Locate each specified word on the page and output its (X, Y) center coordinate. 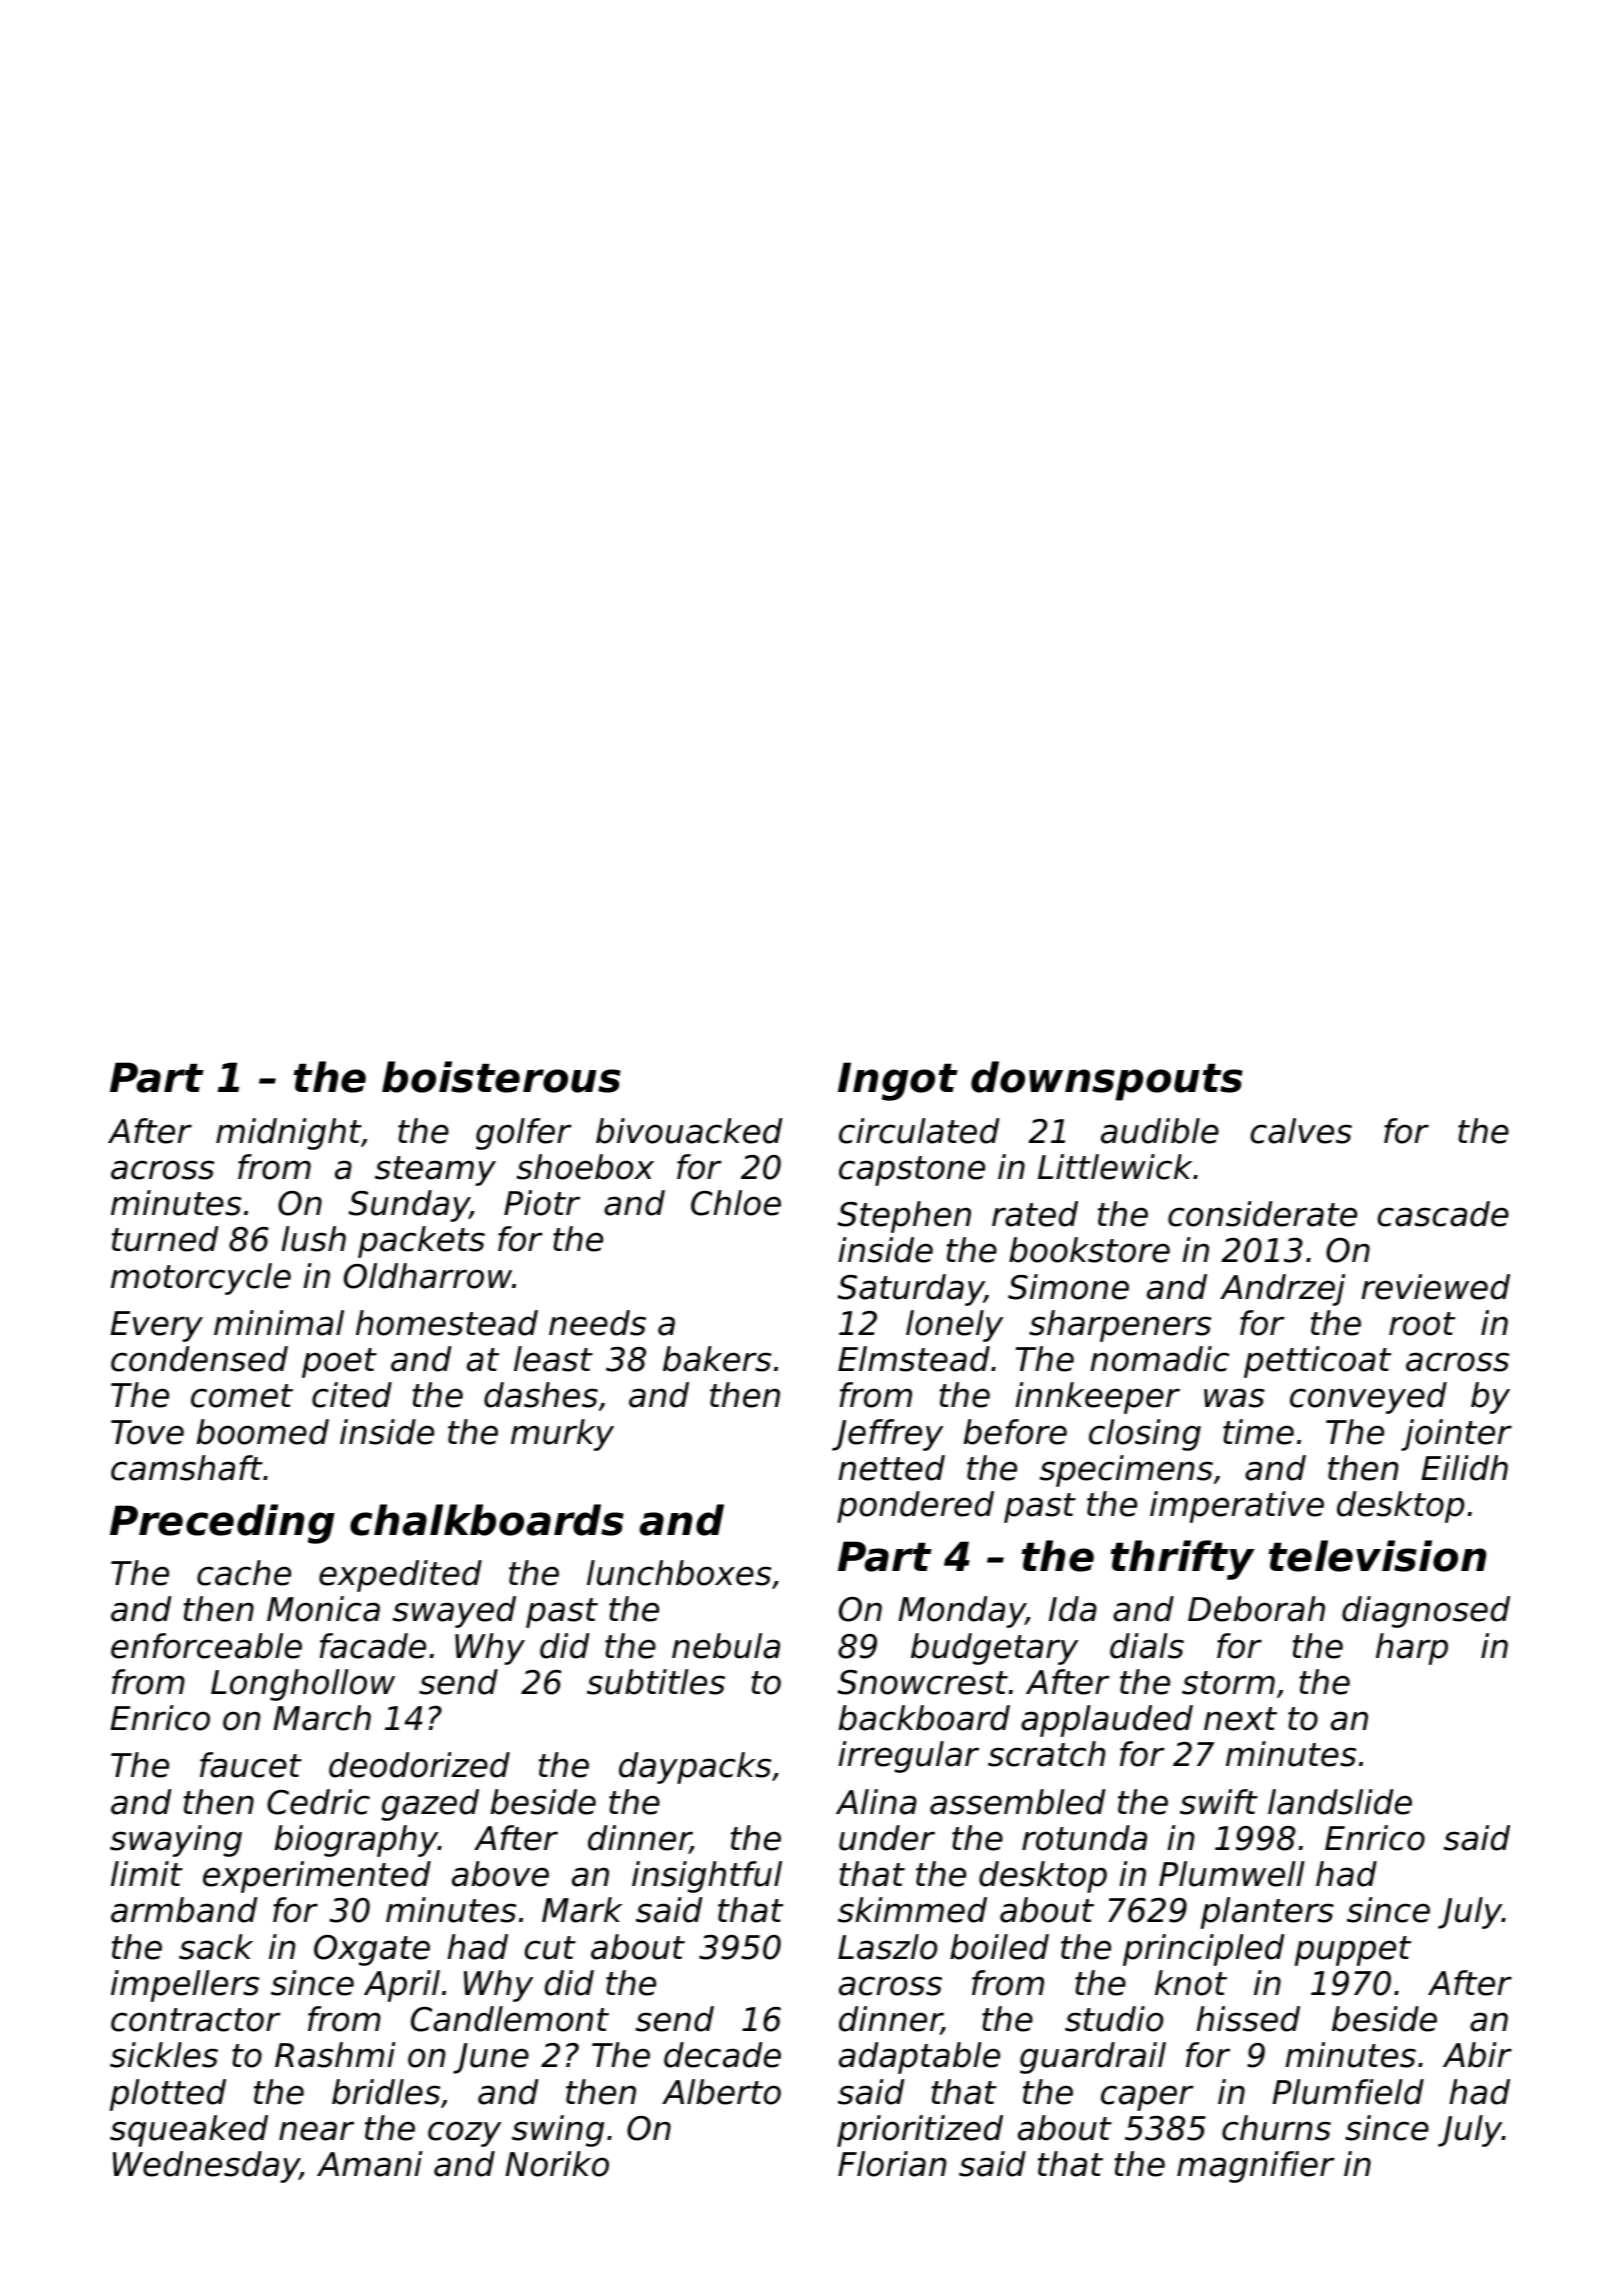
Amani (370, 2164)
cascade (1443, 1214)
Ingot (898, 1081)
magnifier (1256, 2167)
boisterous (501, 1077)
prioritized (920, 2131)
